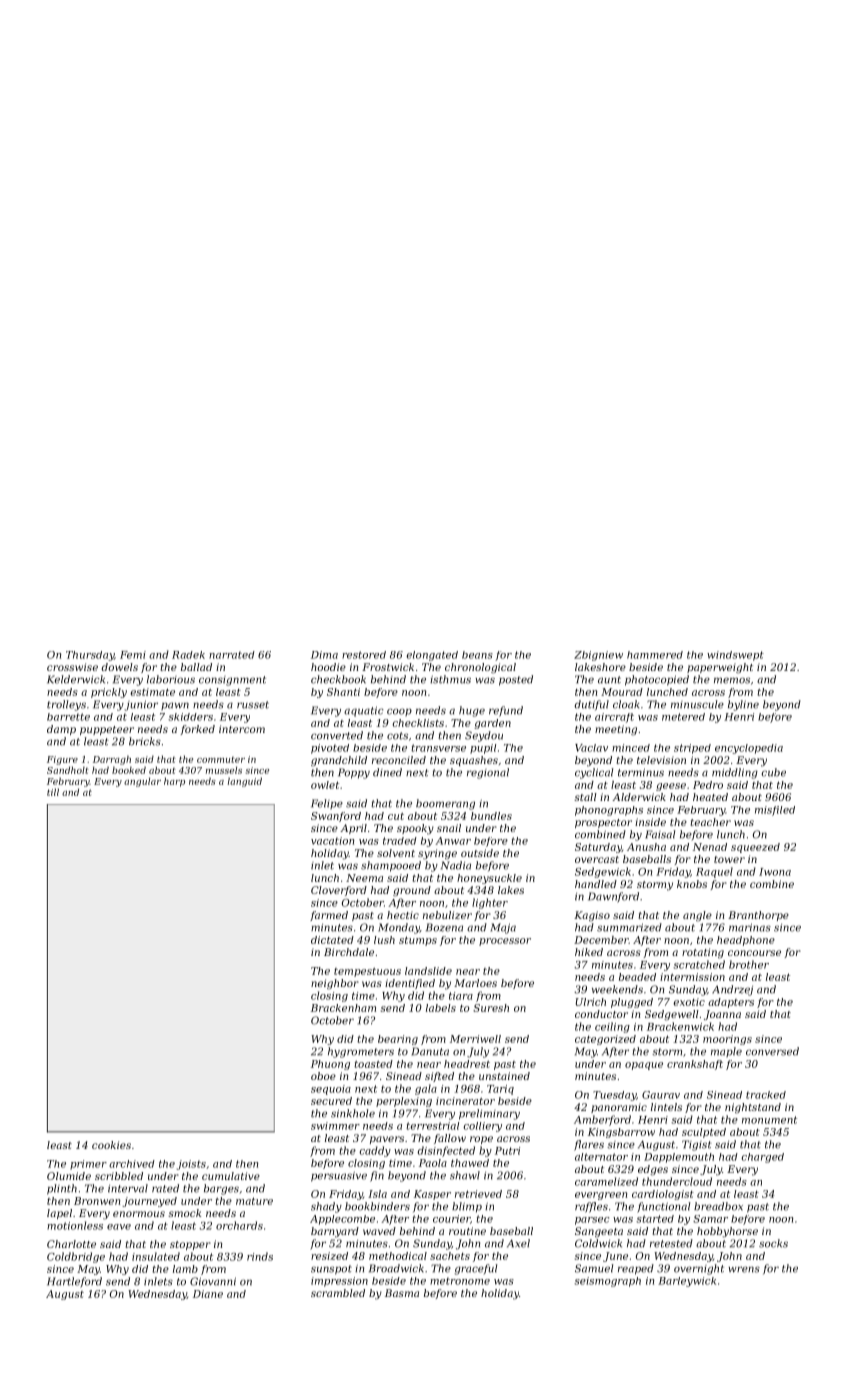 This document has height=1400, width=849. I want to click on meeting, so click(616, 730).
